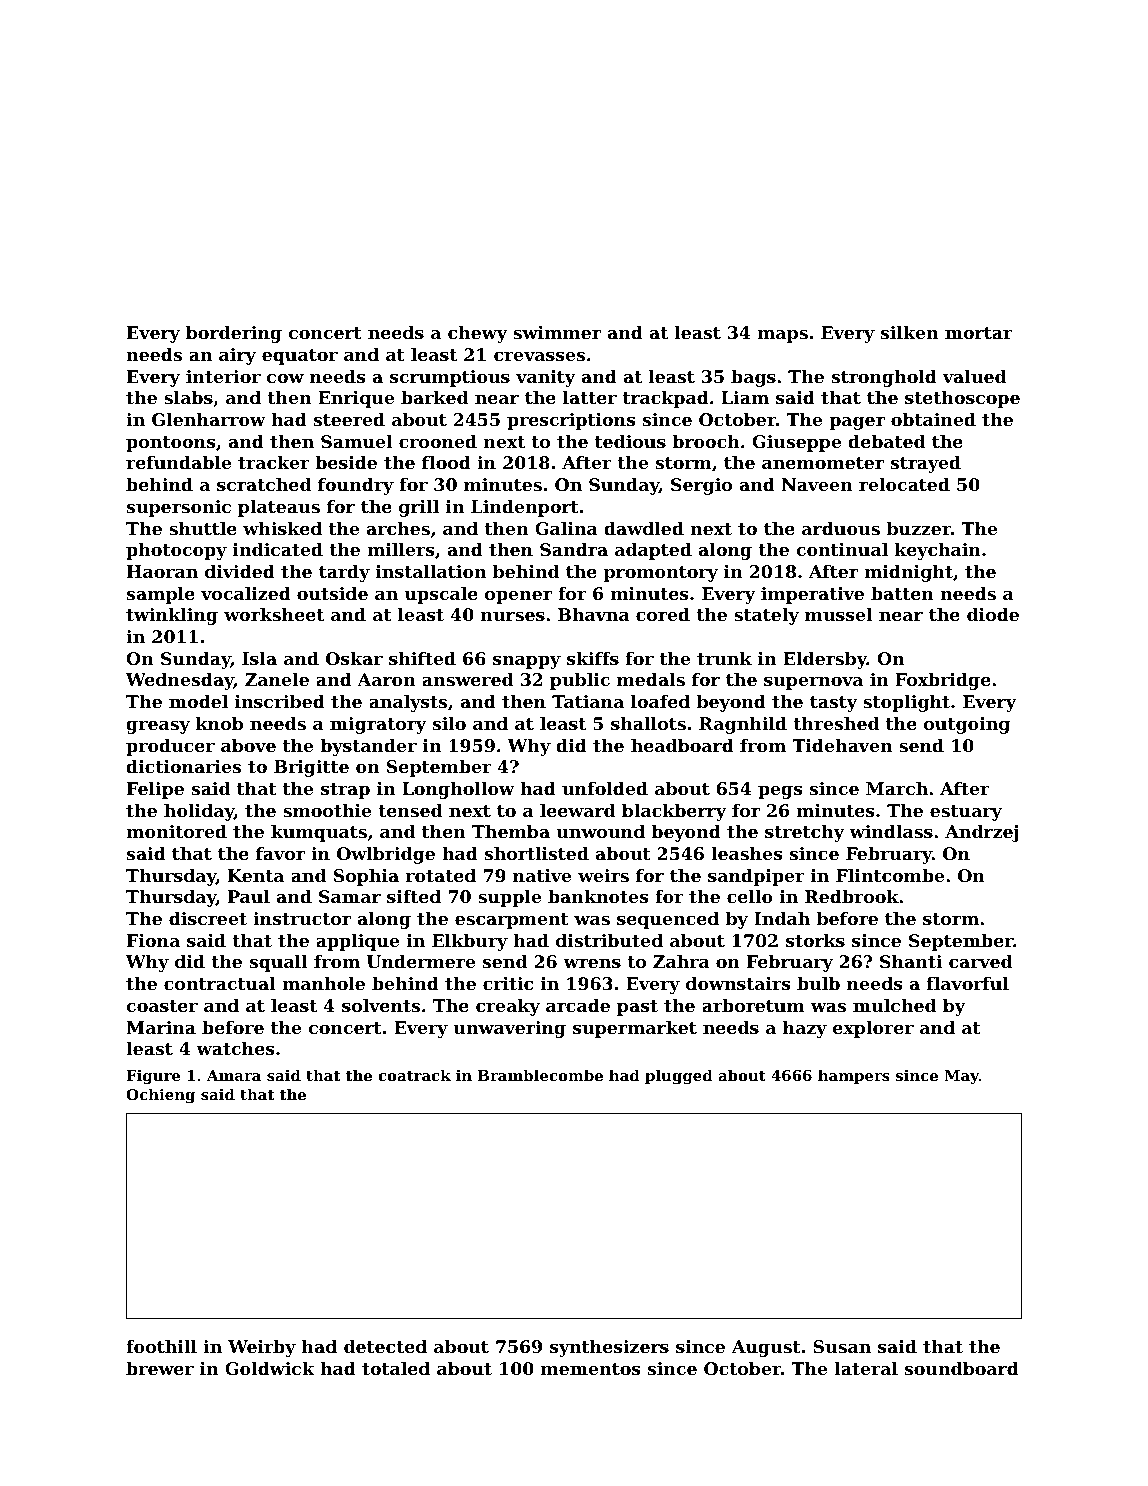  What do you see at coordinates (234, 334) in the document?
I see `bordering` at bounding box center [234, 334].
